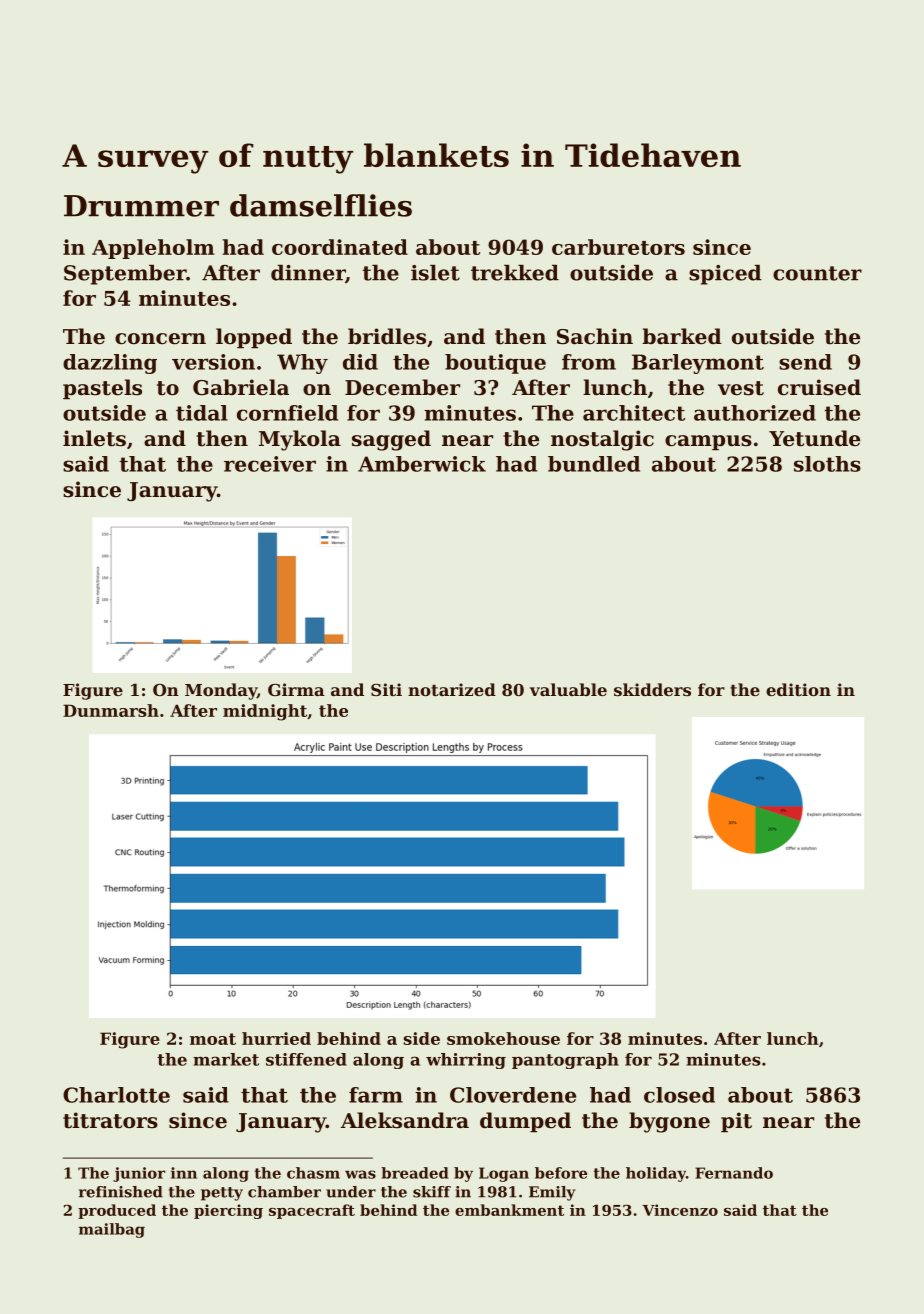 The height and width of the document is (1314, 924). I want to click on closed, so click(679, 1095).
